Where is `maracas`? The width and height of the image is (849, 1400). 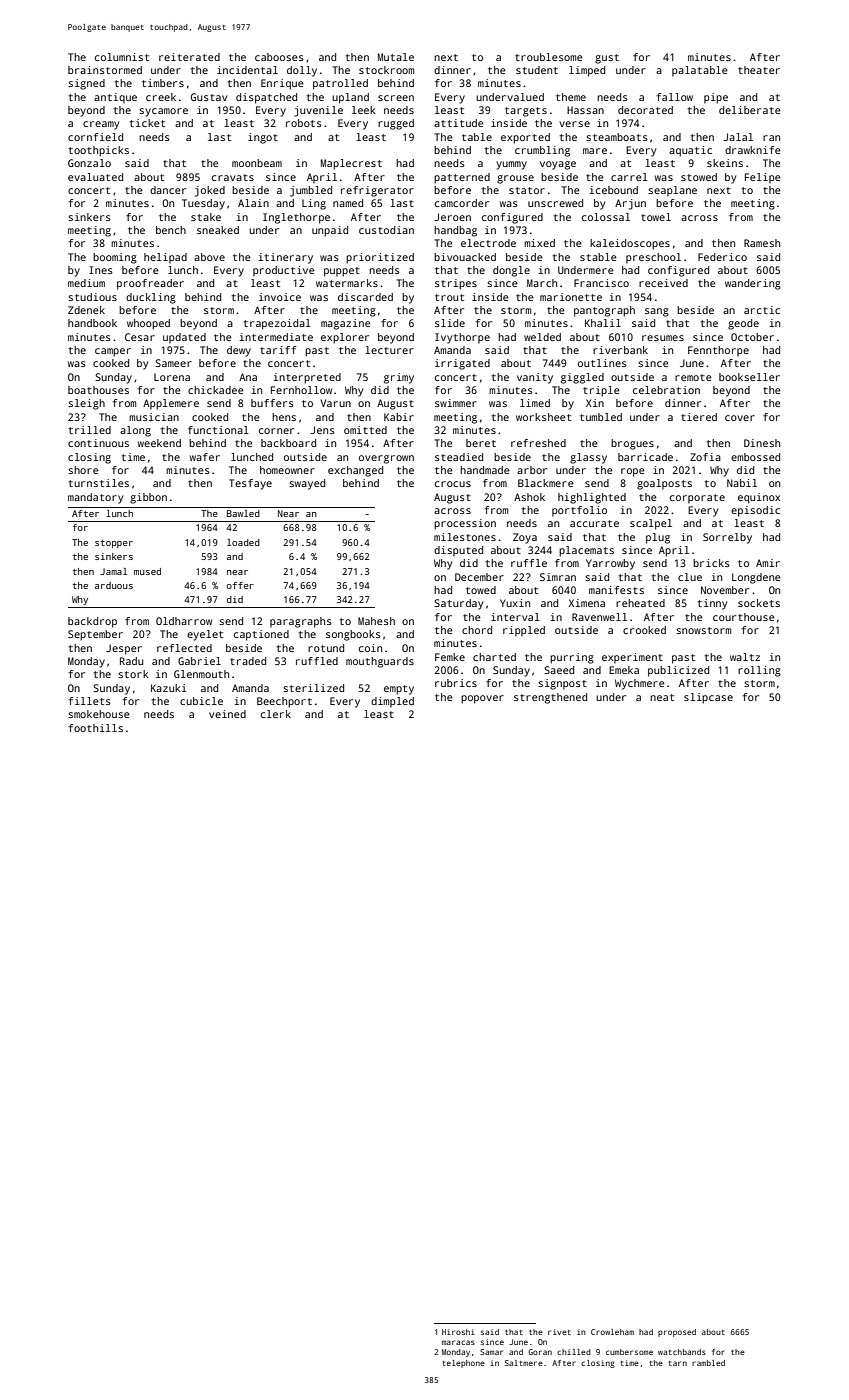 maracas is located at coordinates (458, 1342).
